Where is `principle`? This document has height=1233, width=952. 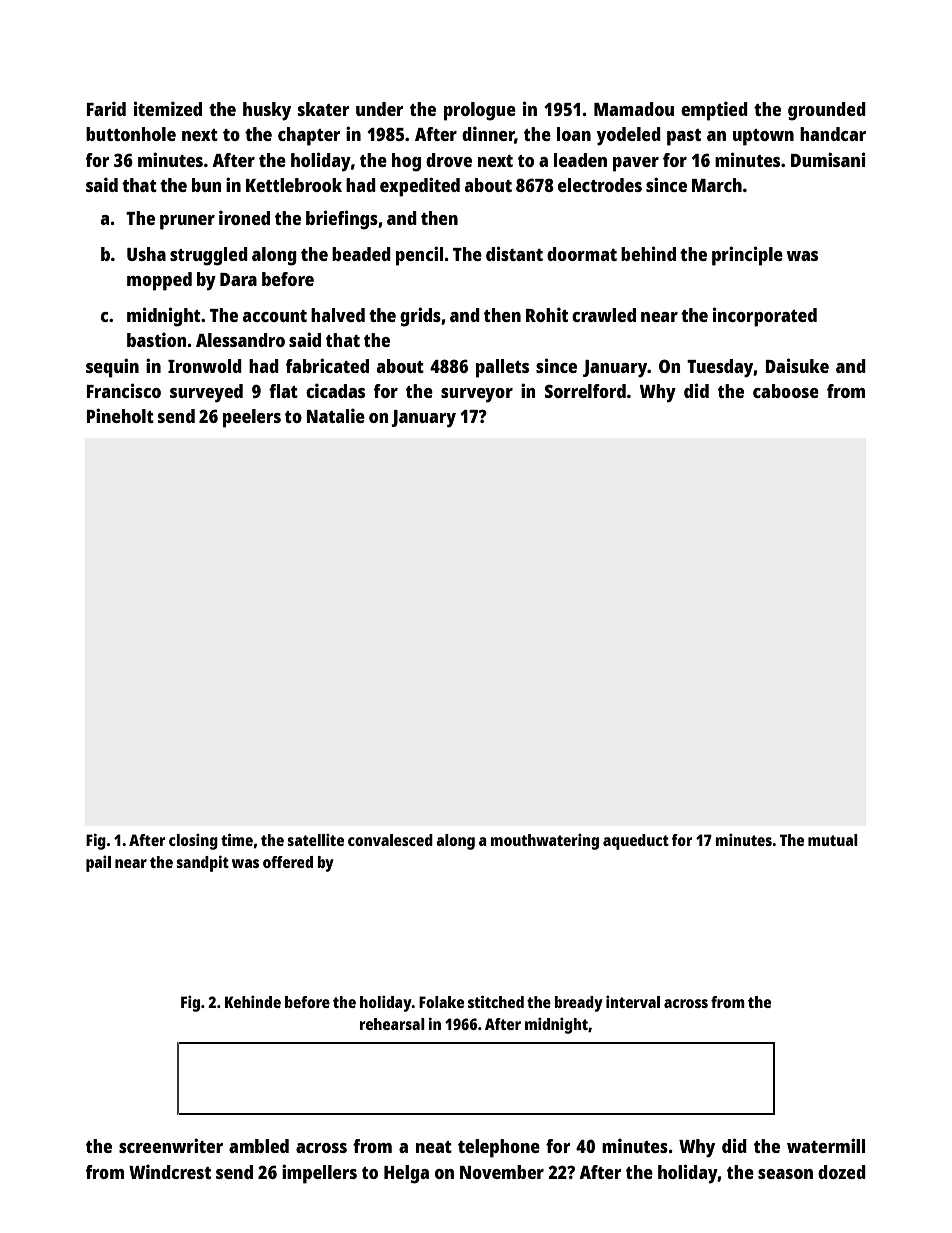
principle is located at coordinates (747, 256).
